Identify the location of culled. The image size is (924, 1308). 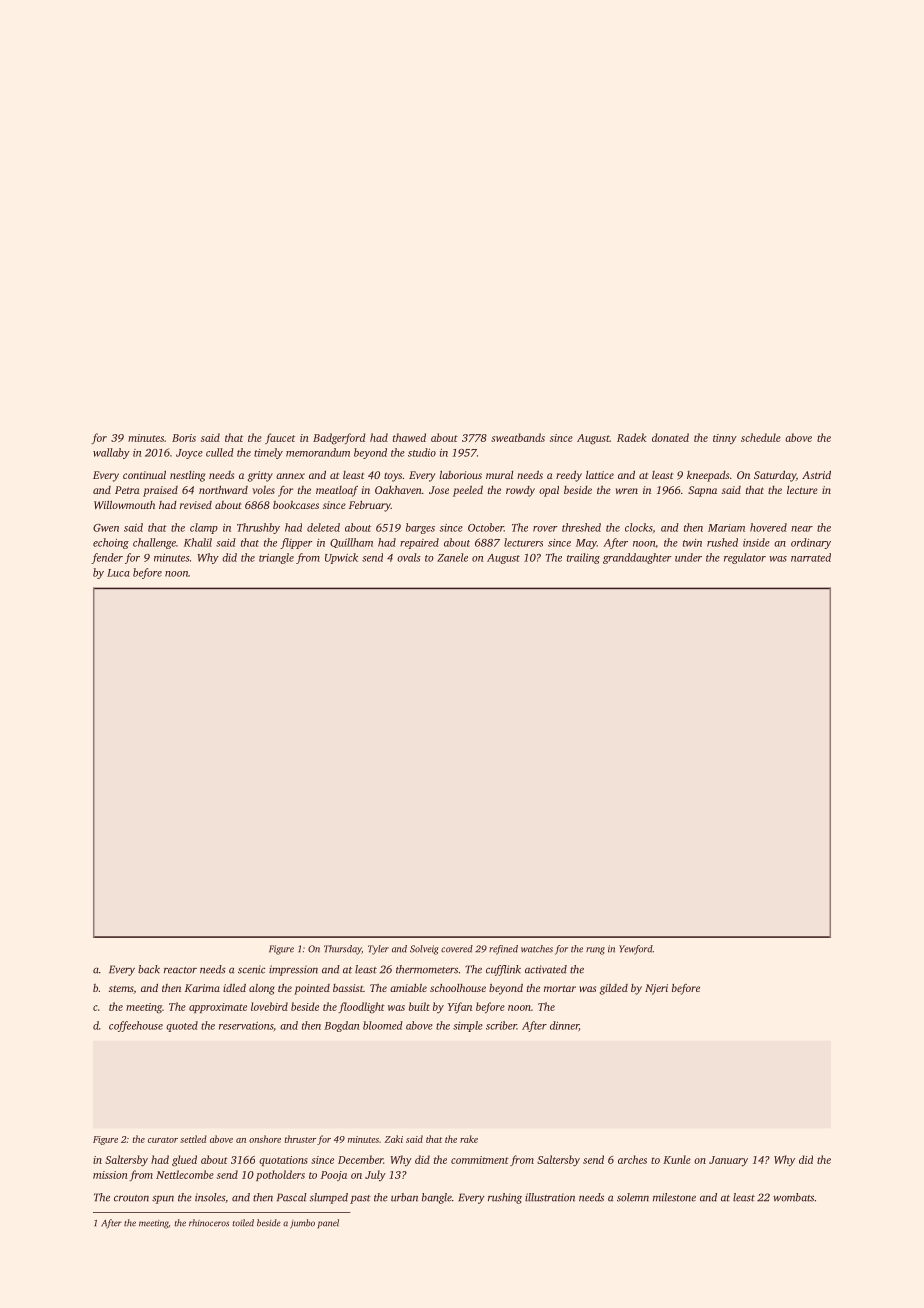
(220, 452).
